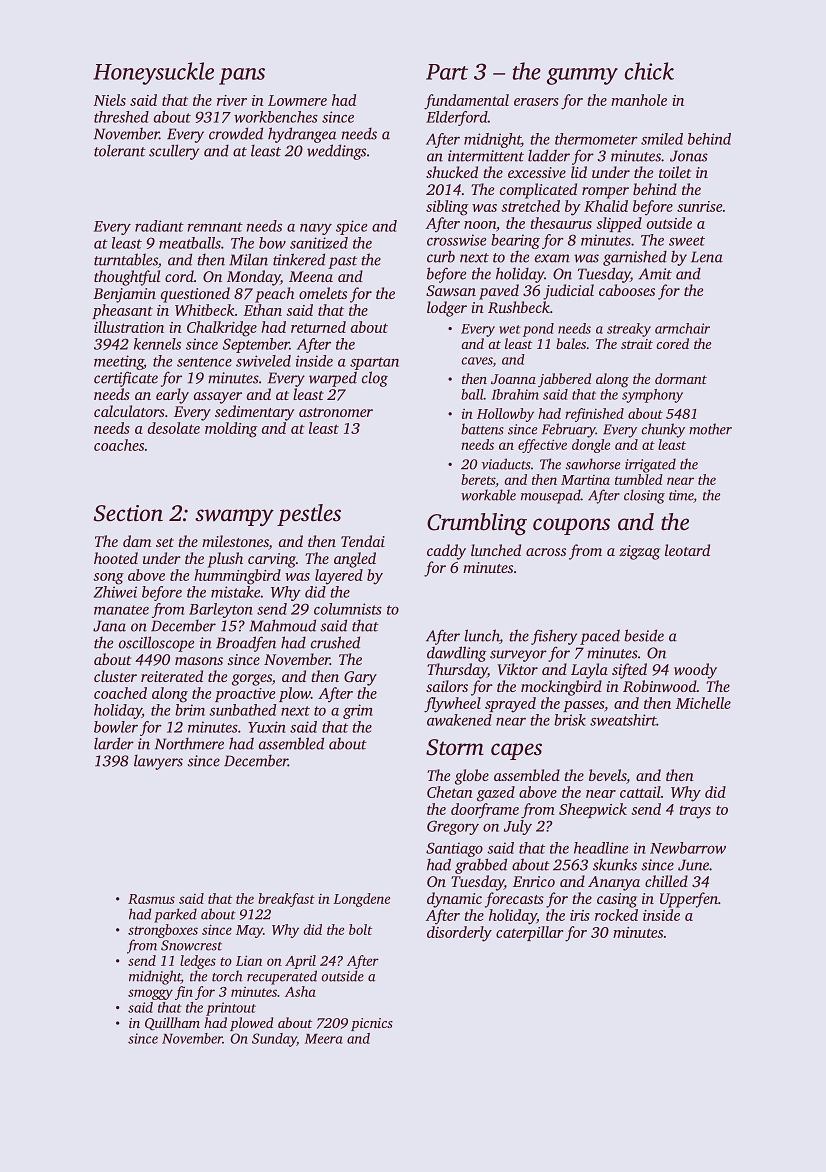  What do you see at coordinates (274, 1040) in the screenshot?
I see `Sunday` at bounding box center [274, 1040].
